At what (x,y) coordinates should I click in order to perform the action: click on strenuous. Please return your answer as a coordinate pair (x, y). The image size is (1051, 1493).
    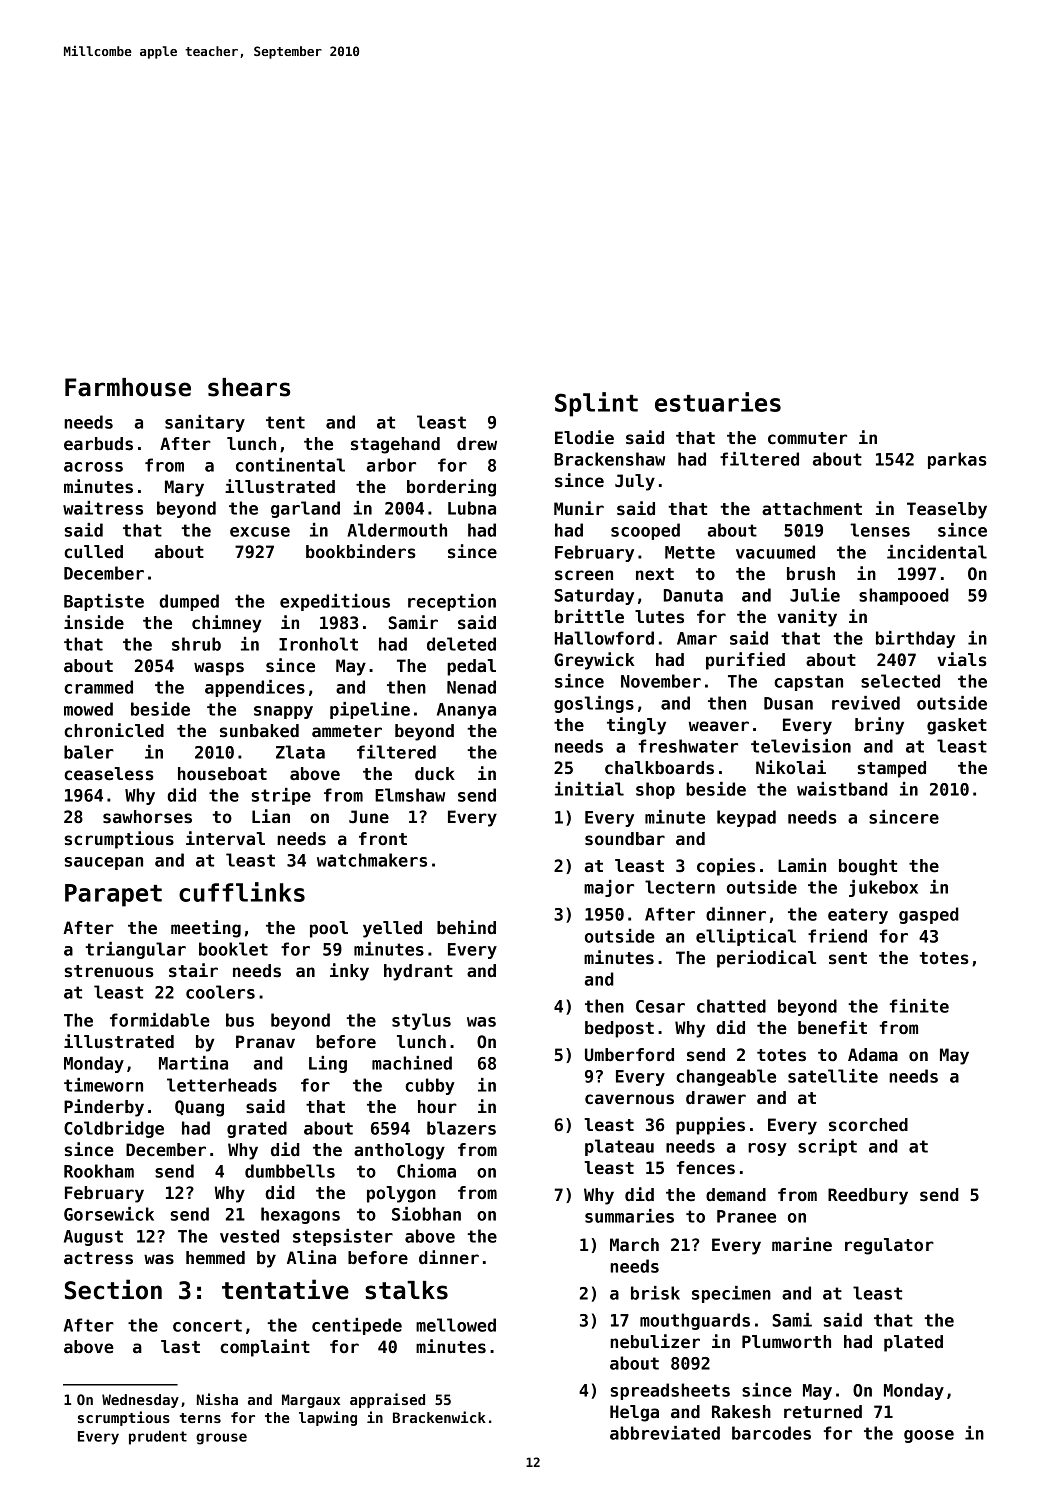
    Looking at the image, I should click on (109, 971).
